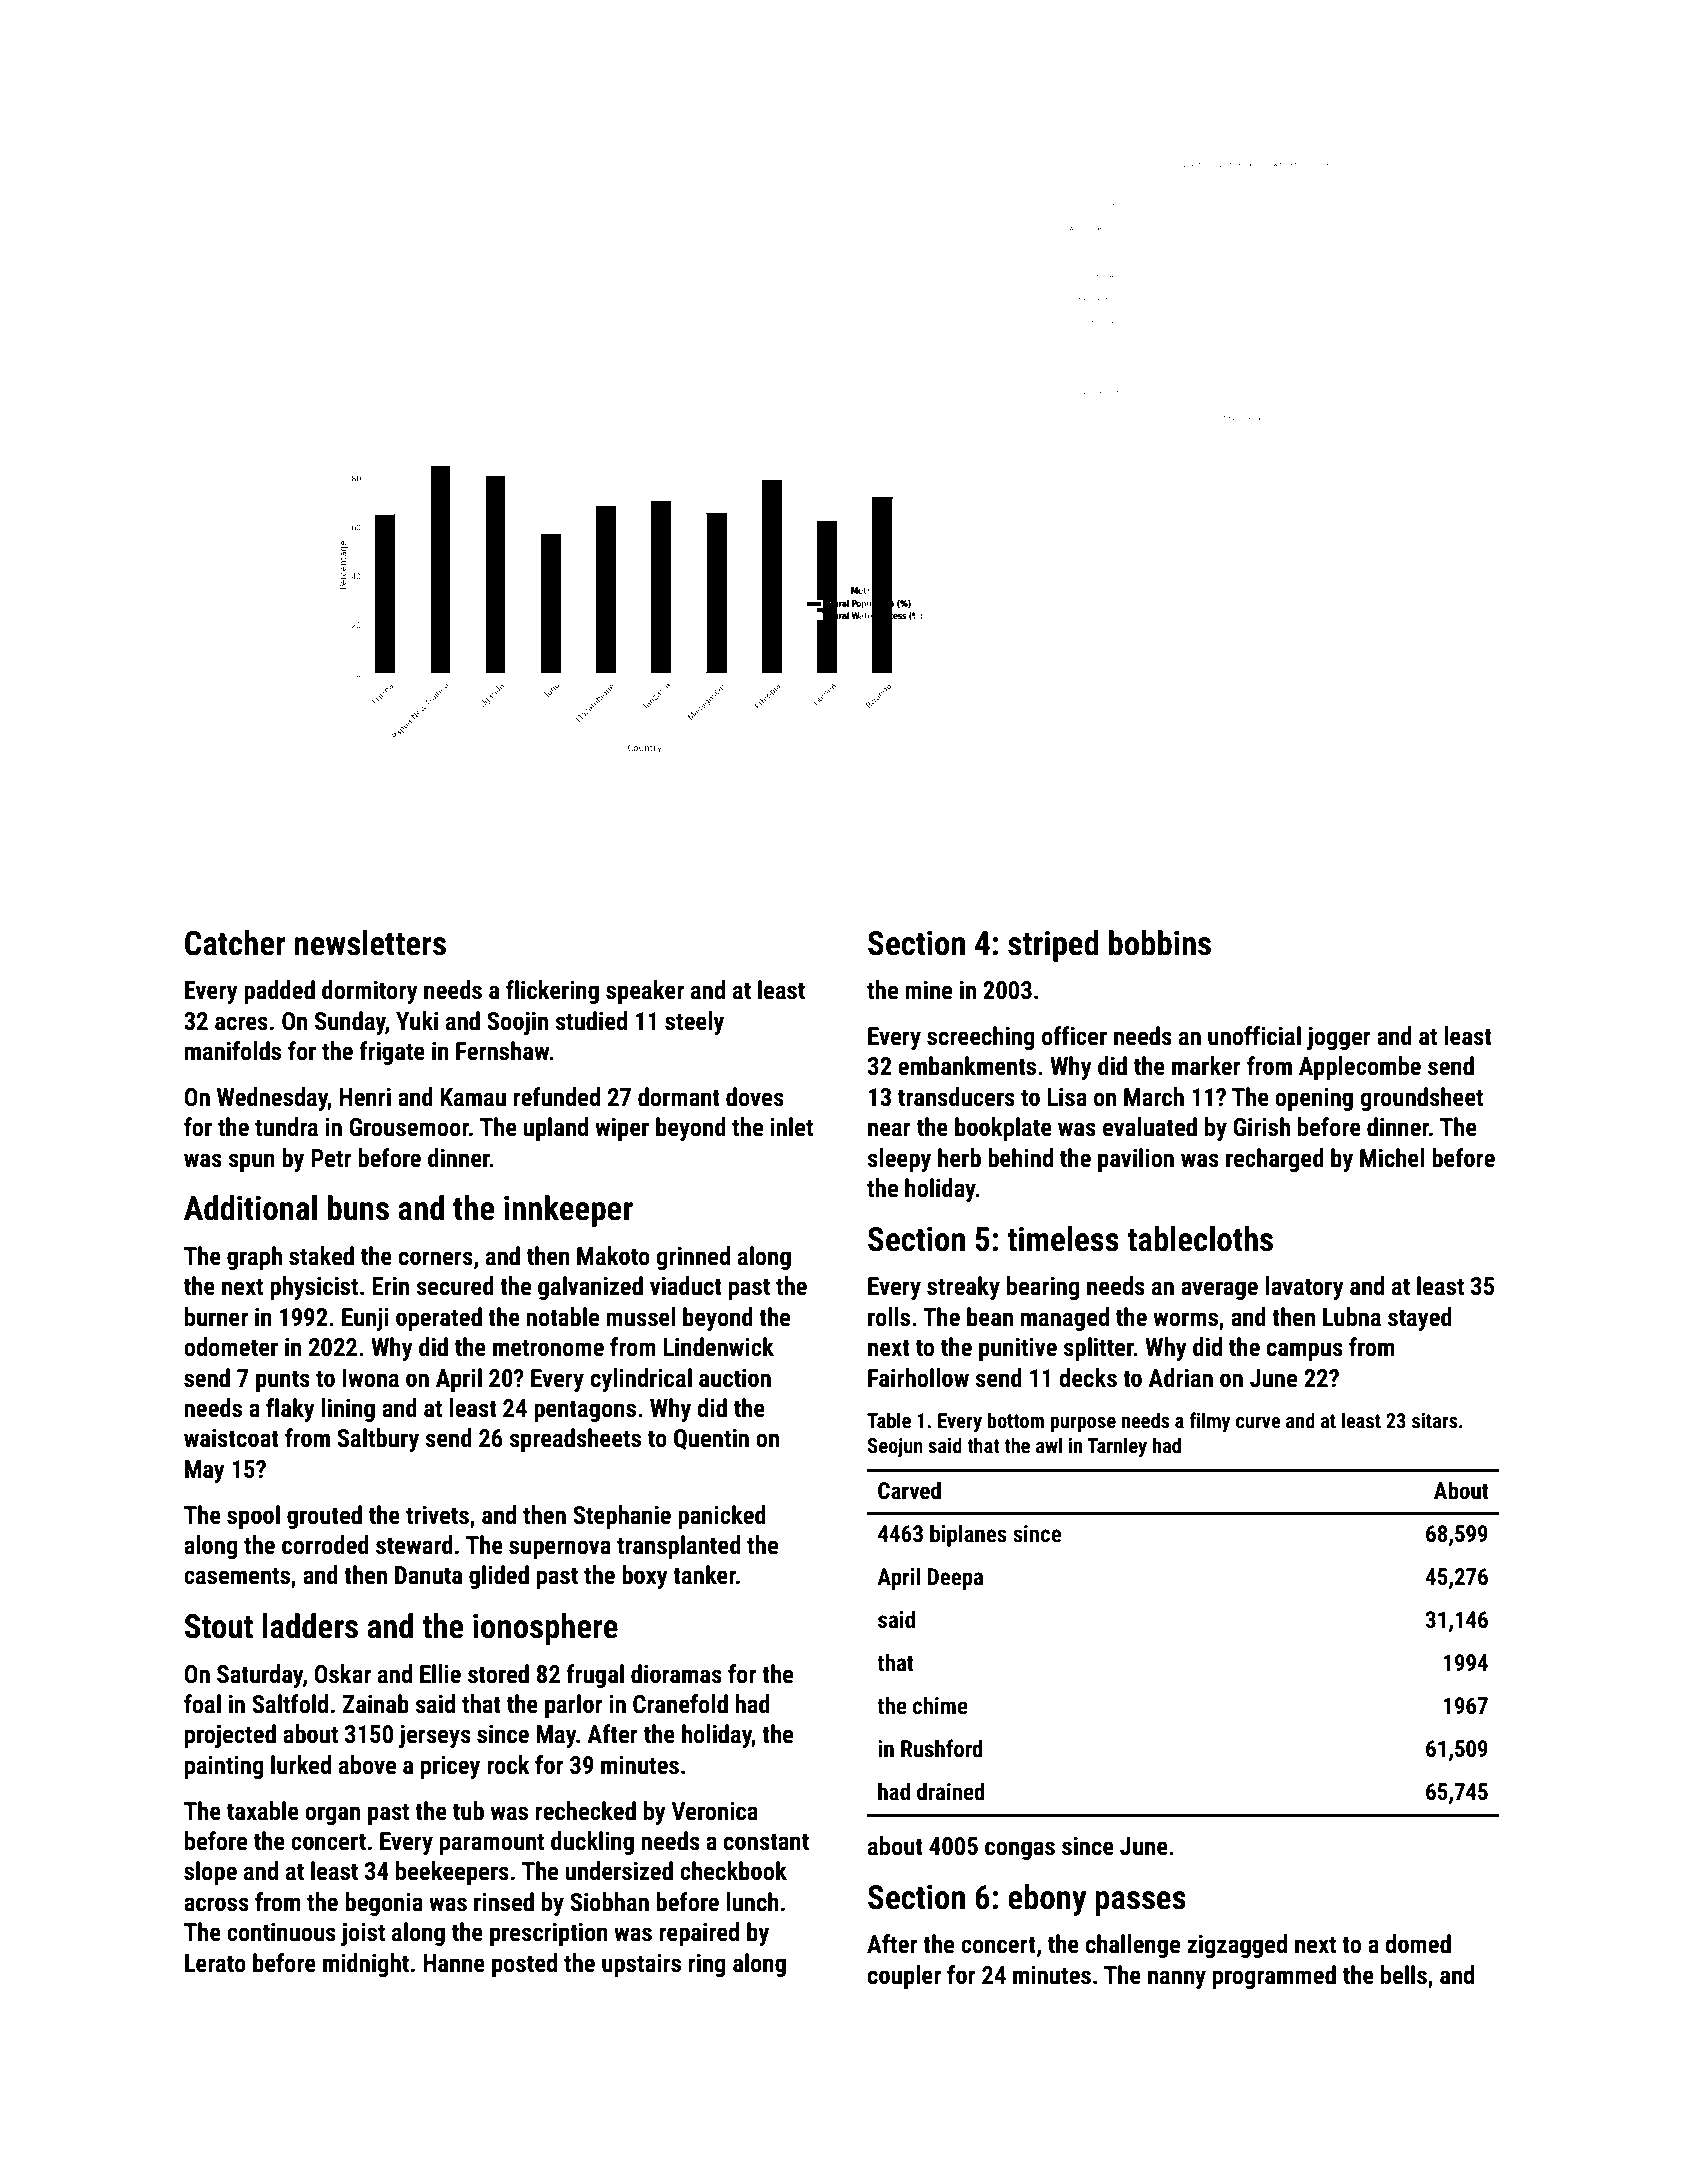  Describe the element at coordinates (1404, 1975) in the document. I see `bells` at that location.
